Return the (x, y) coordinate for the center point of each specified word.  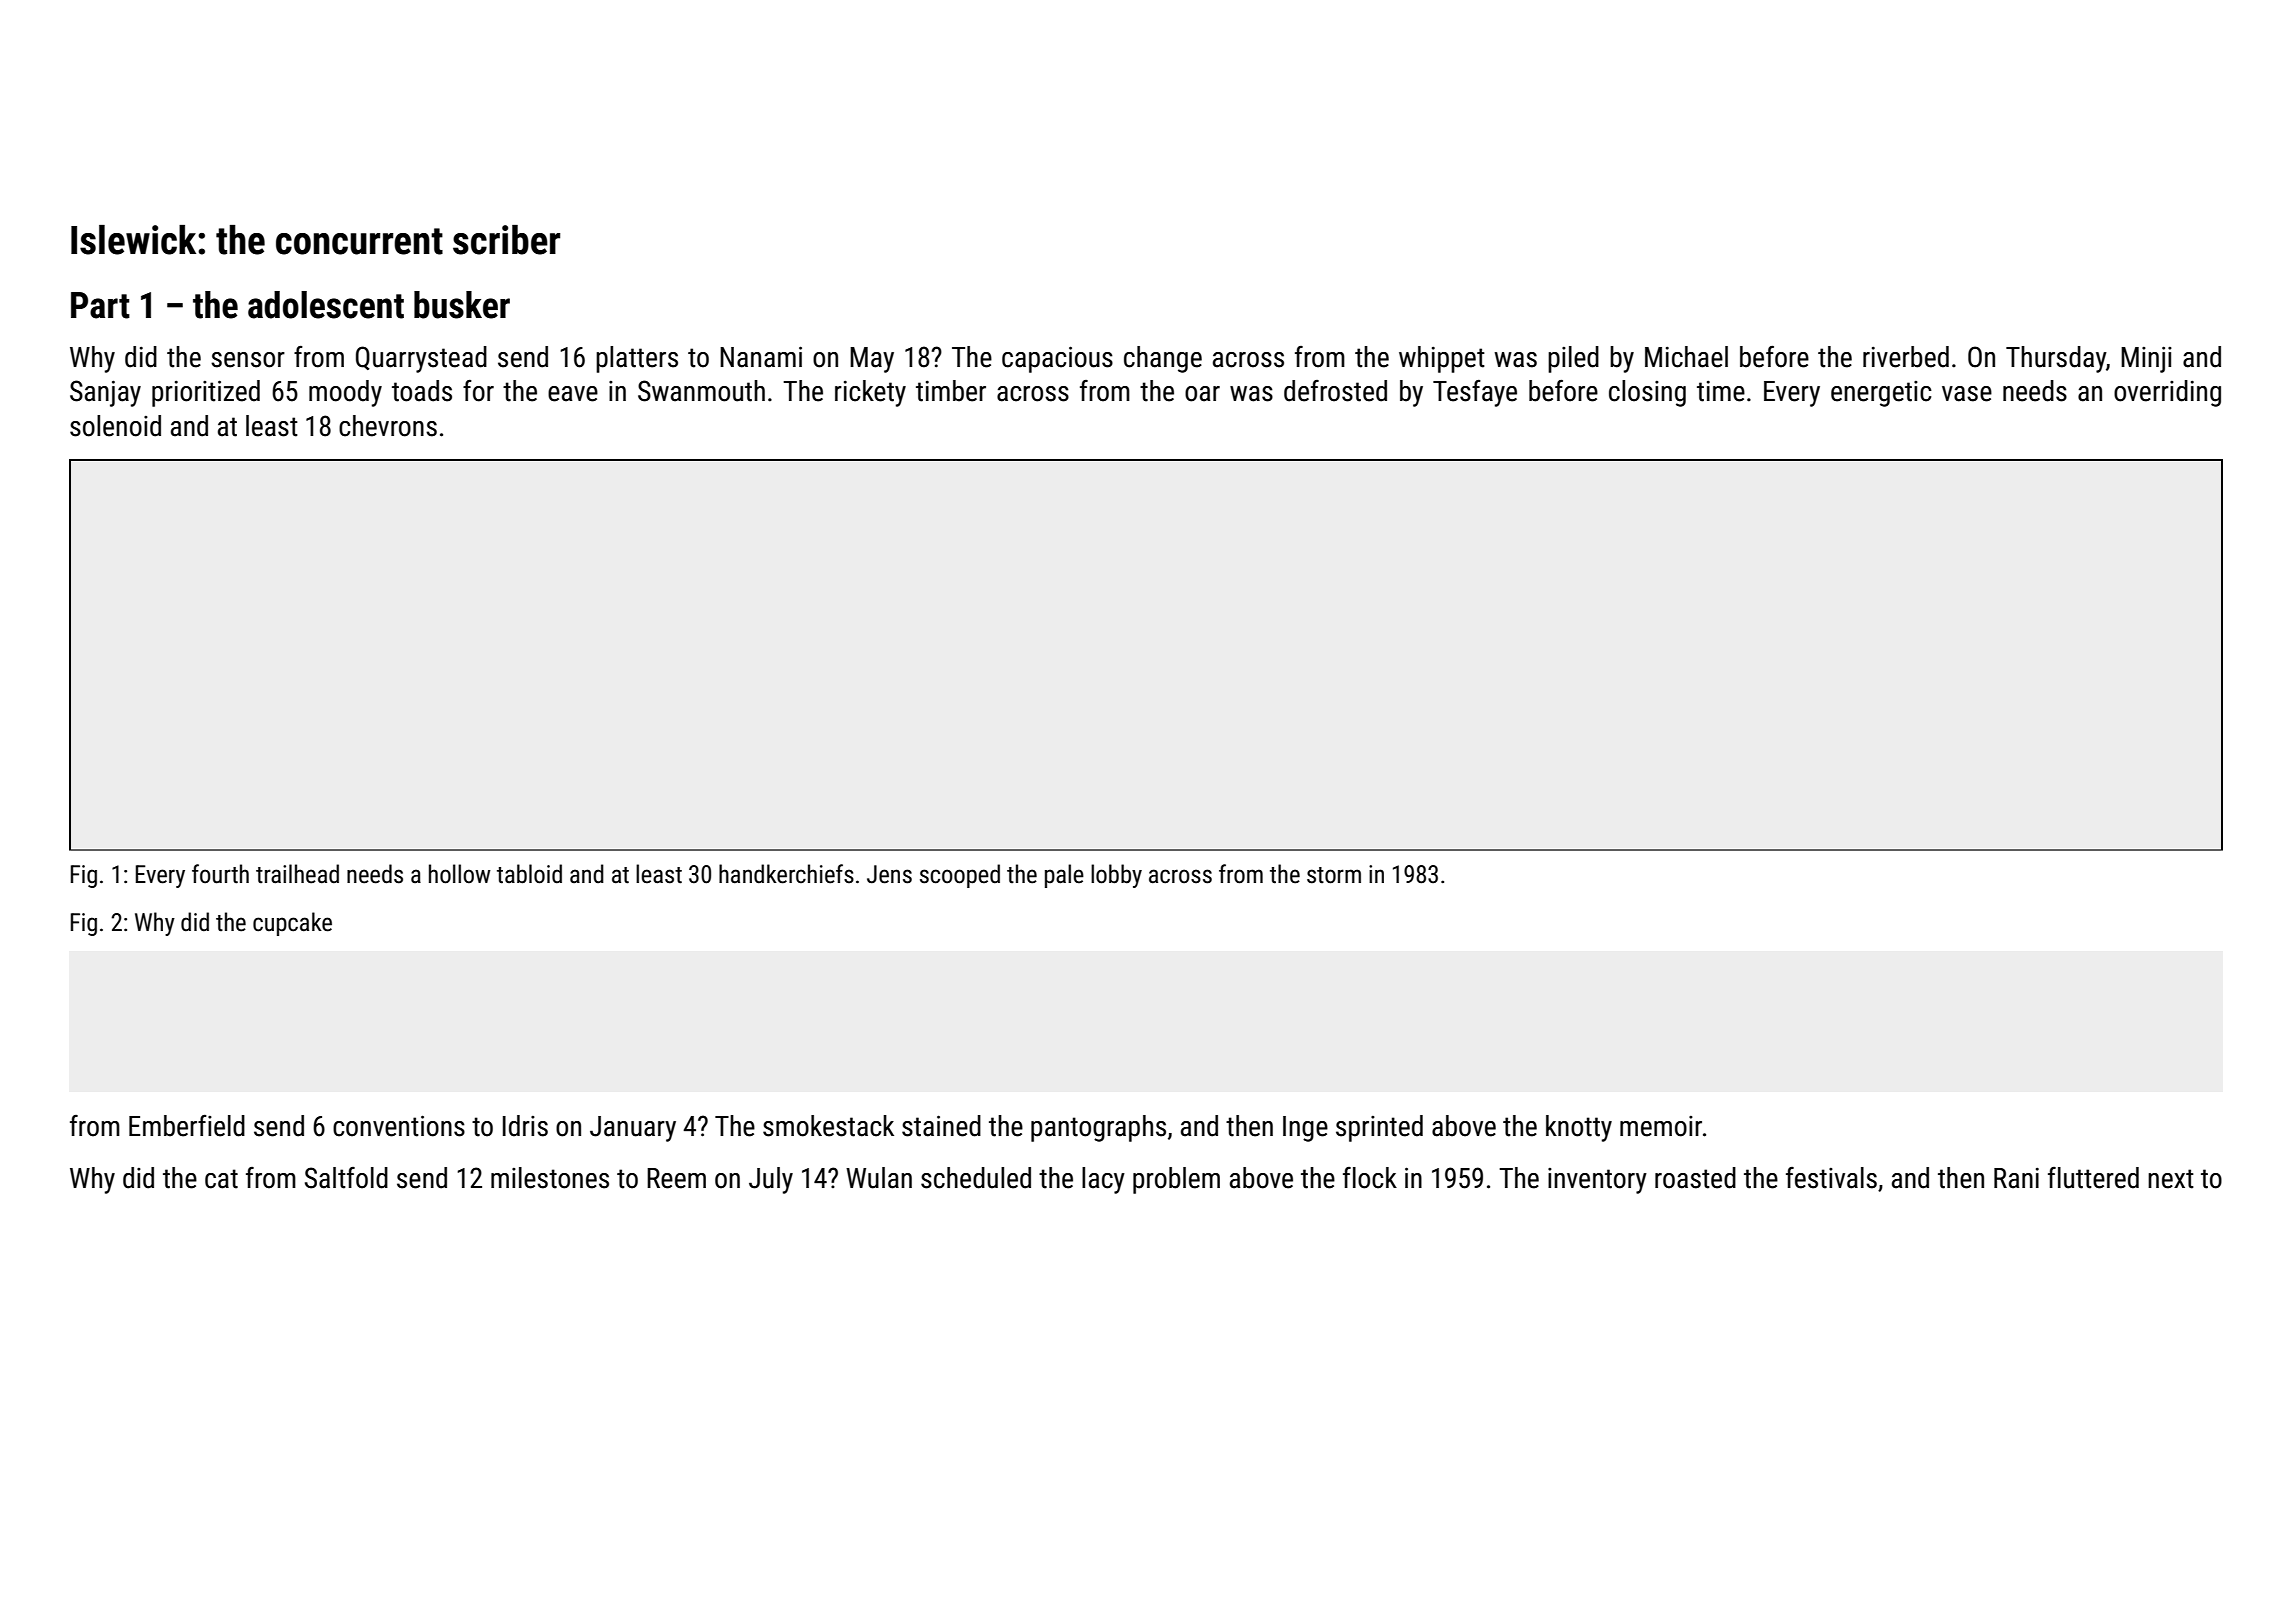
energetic (1881, 394)
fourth (220, 874)
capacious (1057, 359)
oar (1202, 394)
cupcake (292, 924)
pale (1064, 876)
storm (1334, 875)
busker (462, 305)
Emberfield (187, 1126)
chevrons (388, 426)
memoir (1661, 1126)
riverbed (1906, 357)
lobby (1116, 876)
